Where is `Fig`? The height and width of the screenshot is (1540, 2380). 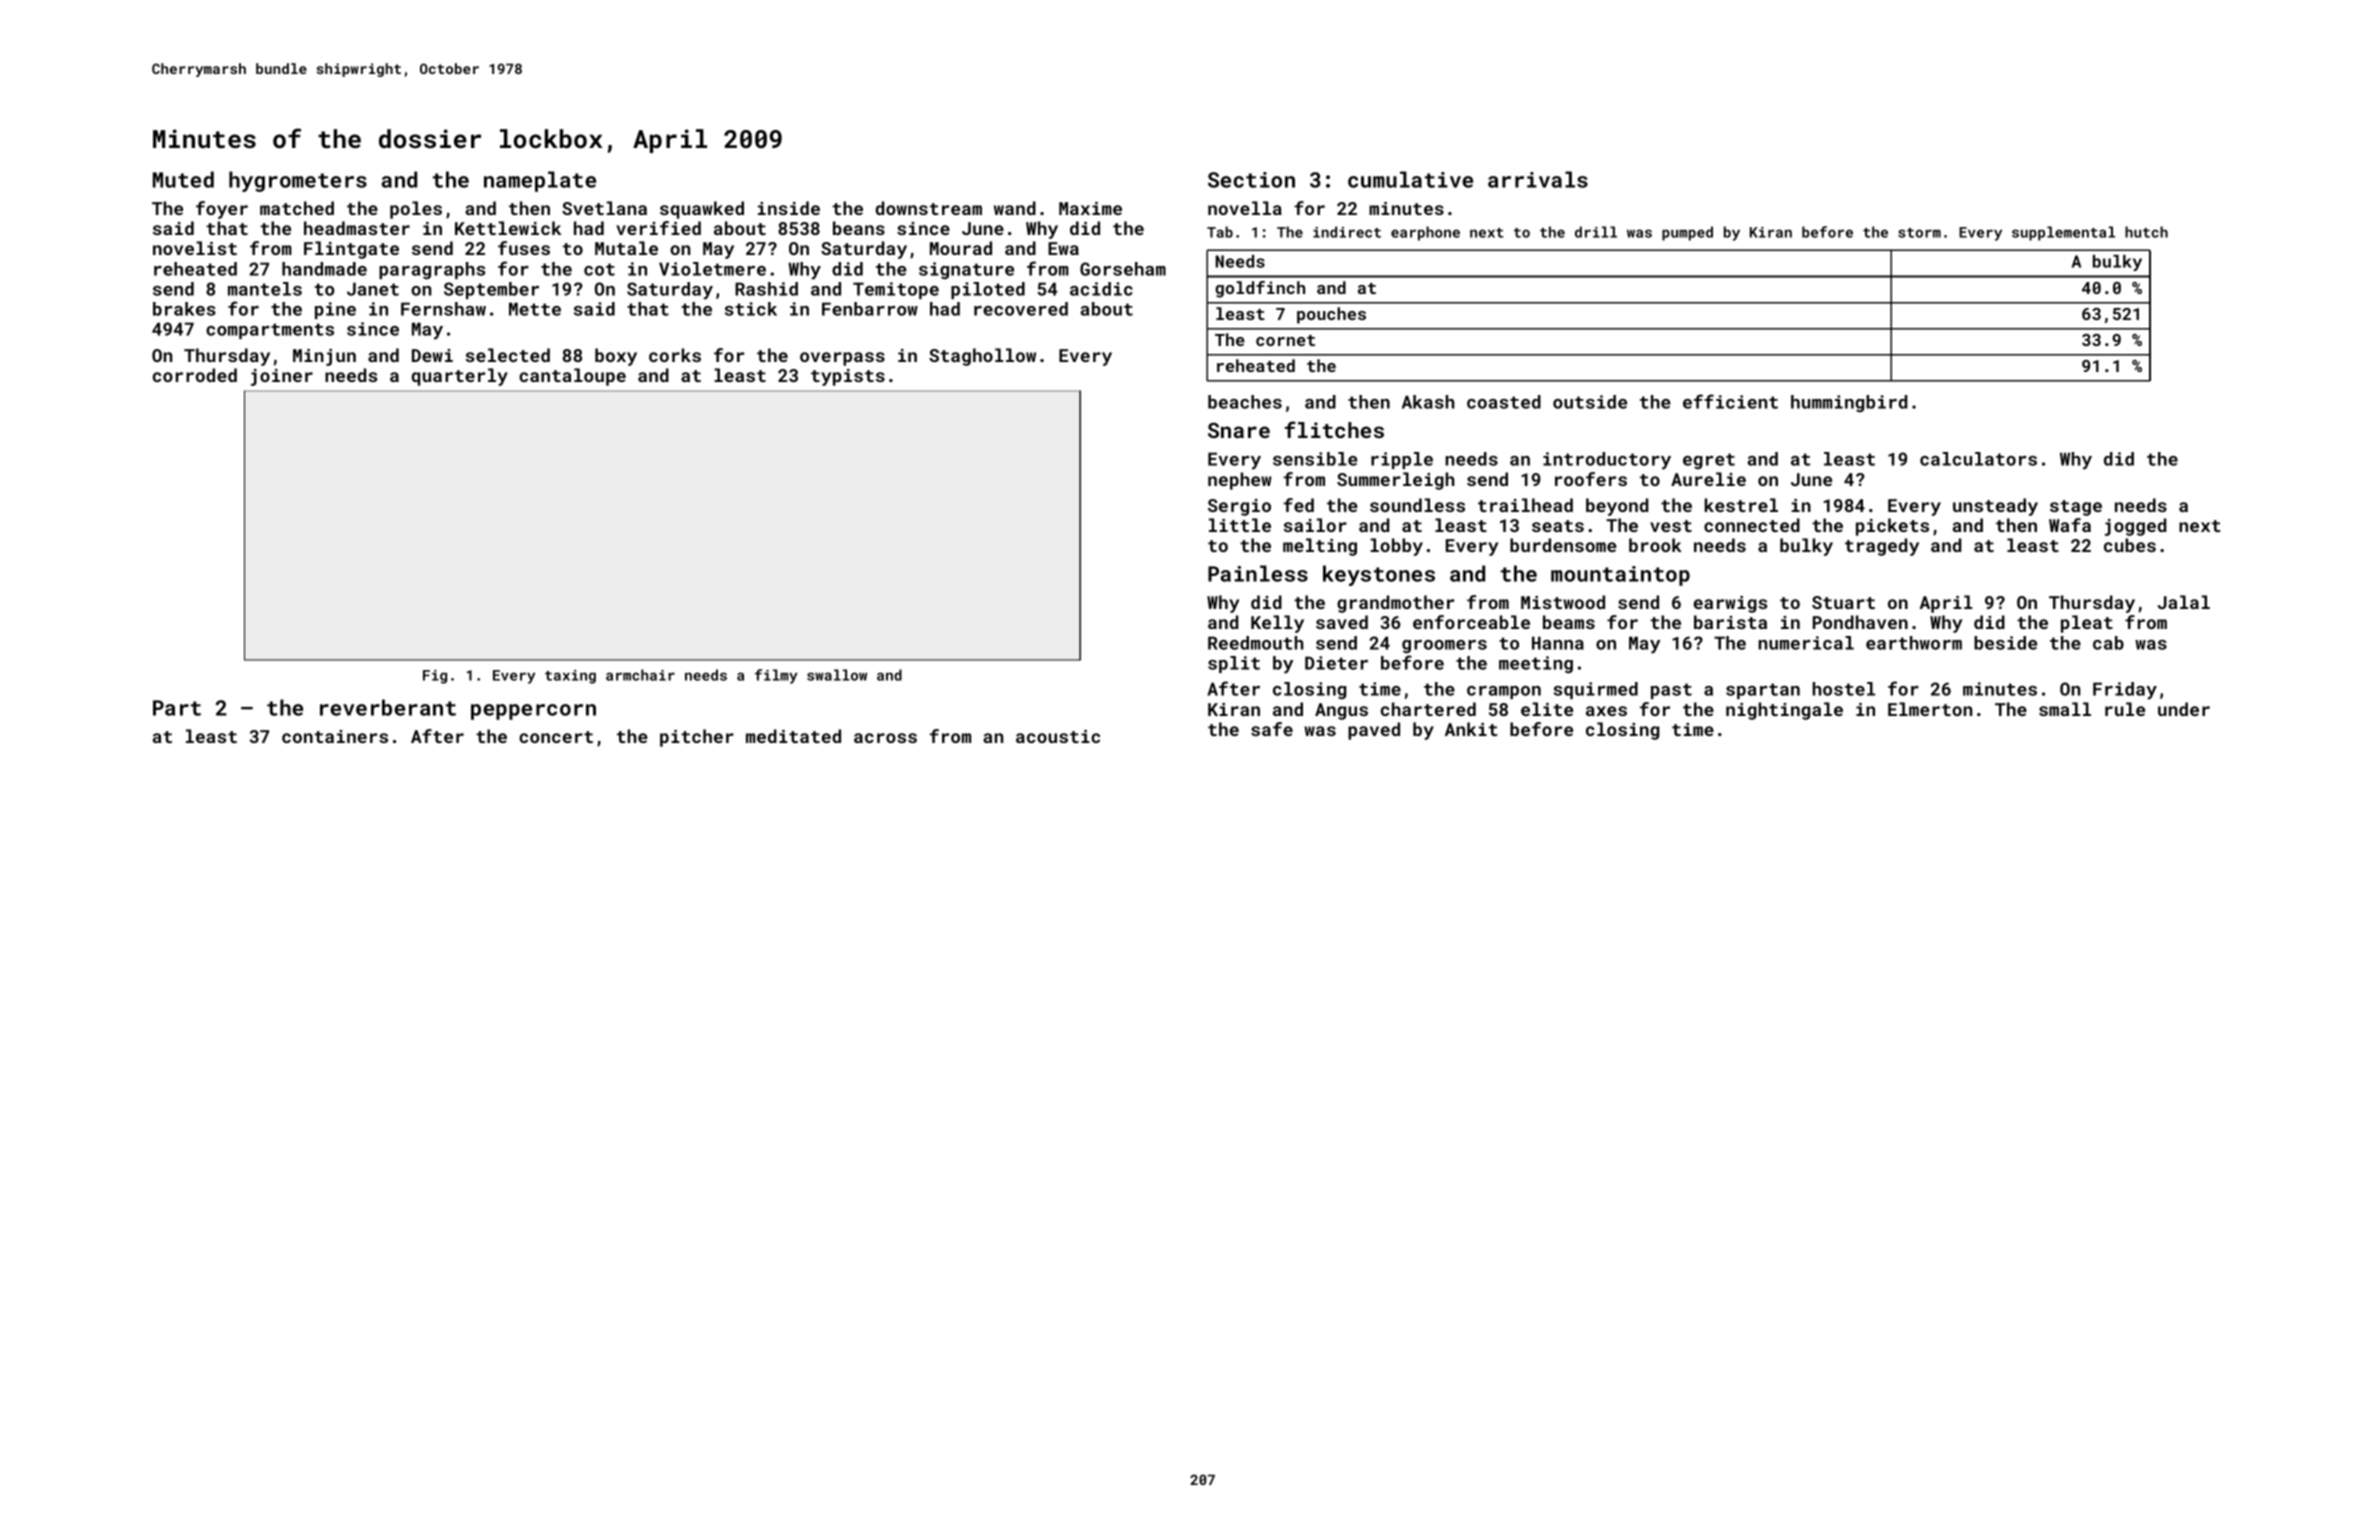
Fig is located at coordinates (435, 677).
